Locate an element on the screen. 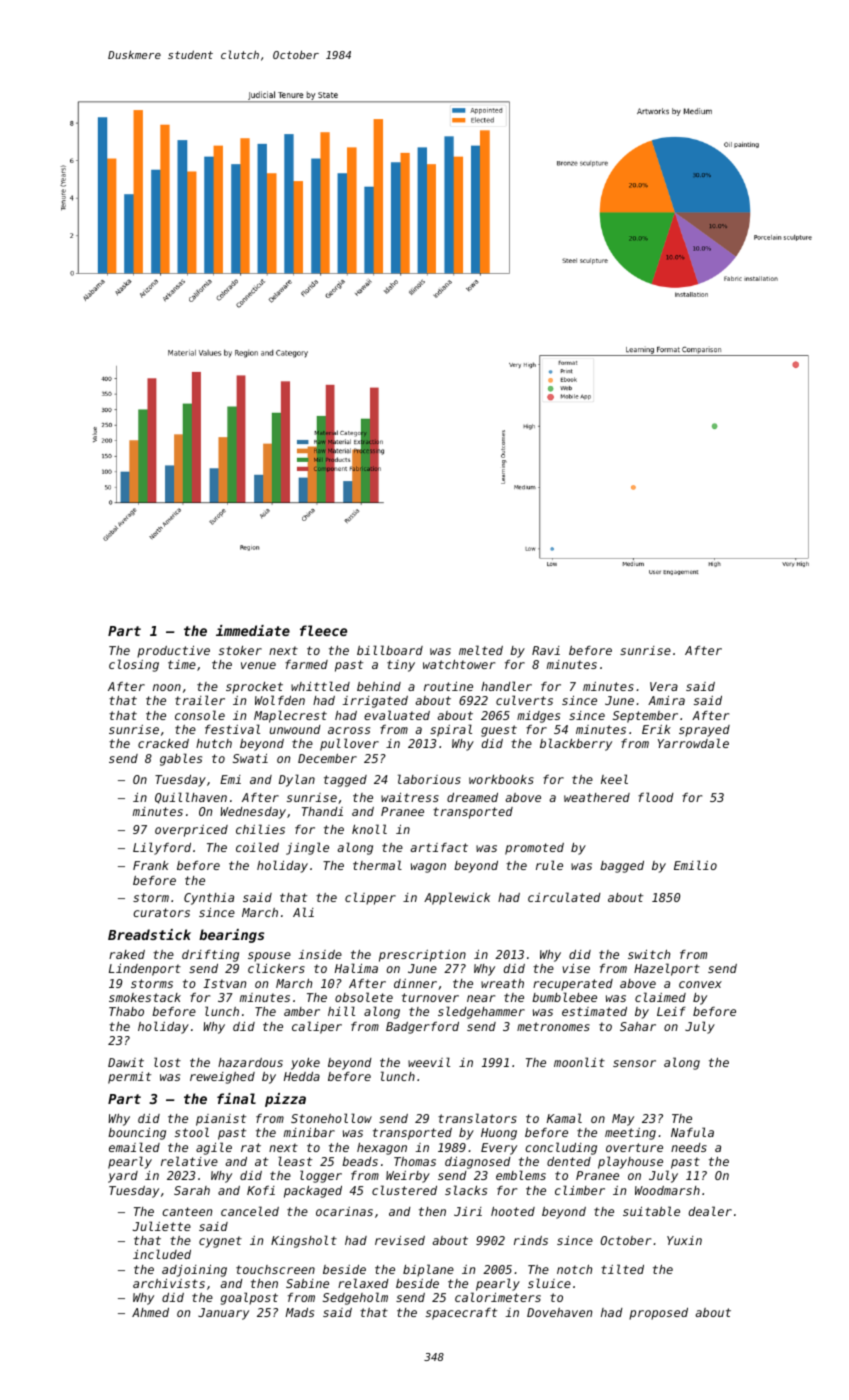 Image resolution: width=849 pixels, height=1400 pixels. bouncing is located at coordinates (137, 1134).
